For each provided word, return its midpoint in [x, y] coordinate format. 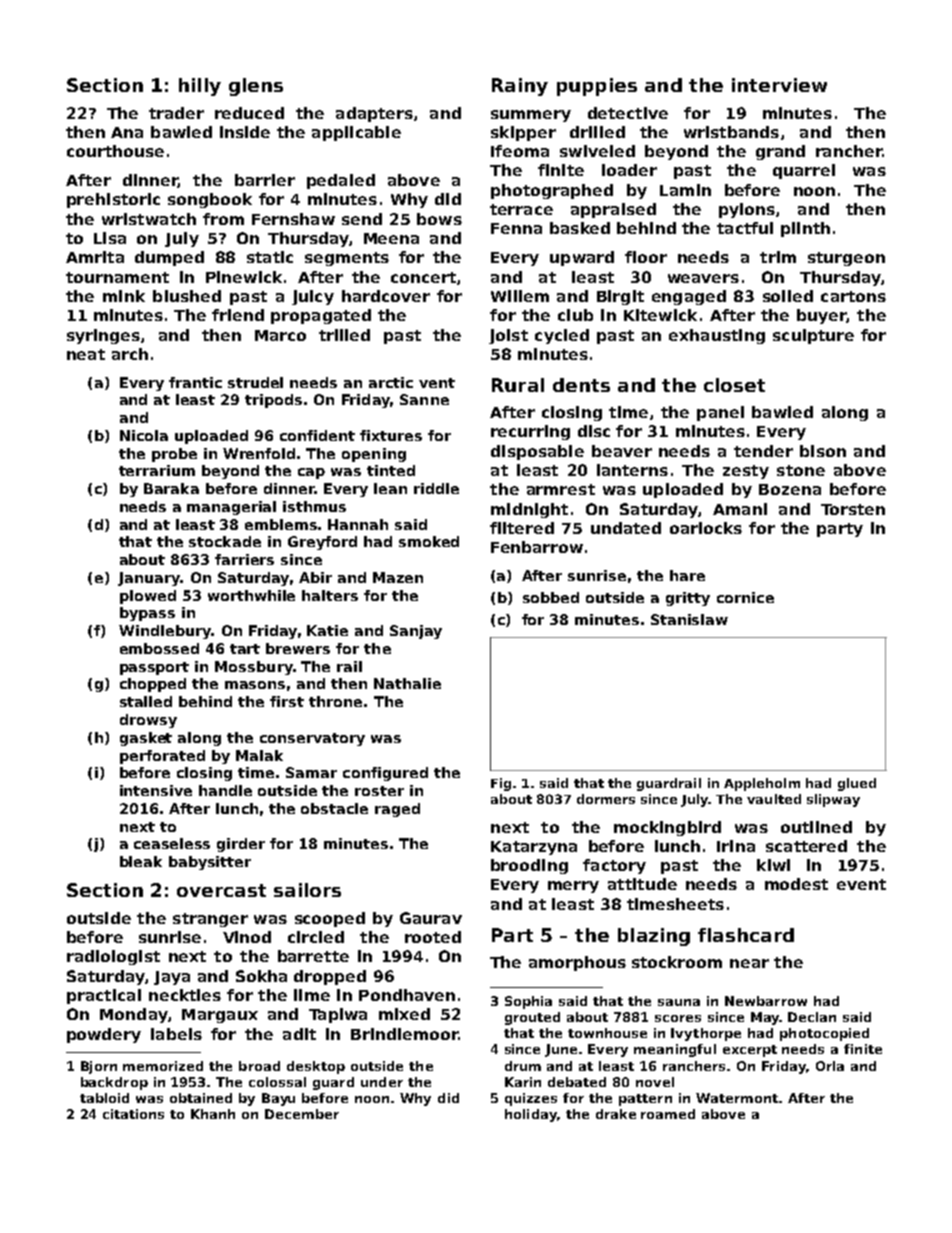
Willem [520, 296]
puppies [597, 87]
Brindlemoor [404, 1034]
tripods [273, 401]
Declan [812, 1017]
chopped [153, 685]
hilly [200, 87]
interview [779, 85]
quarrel [804, 171]
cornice [745, 597]
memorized [163, 1066]
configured [385, 774]
